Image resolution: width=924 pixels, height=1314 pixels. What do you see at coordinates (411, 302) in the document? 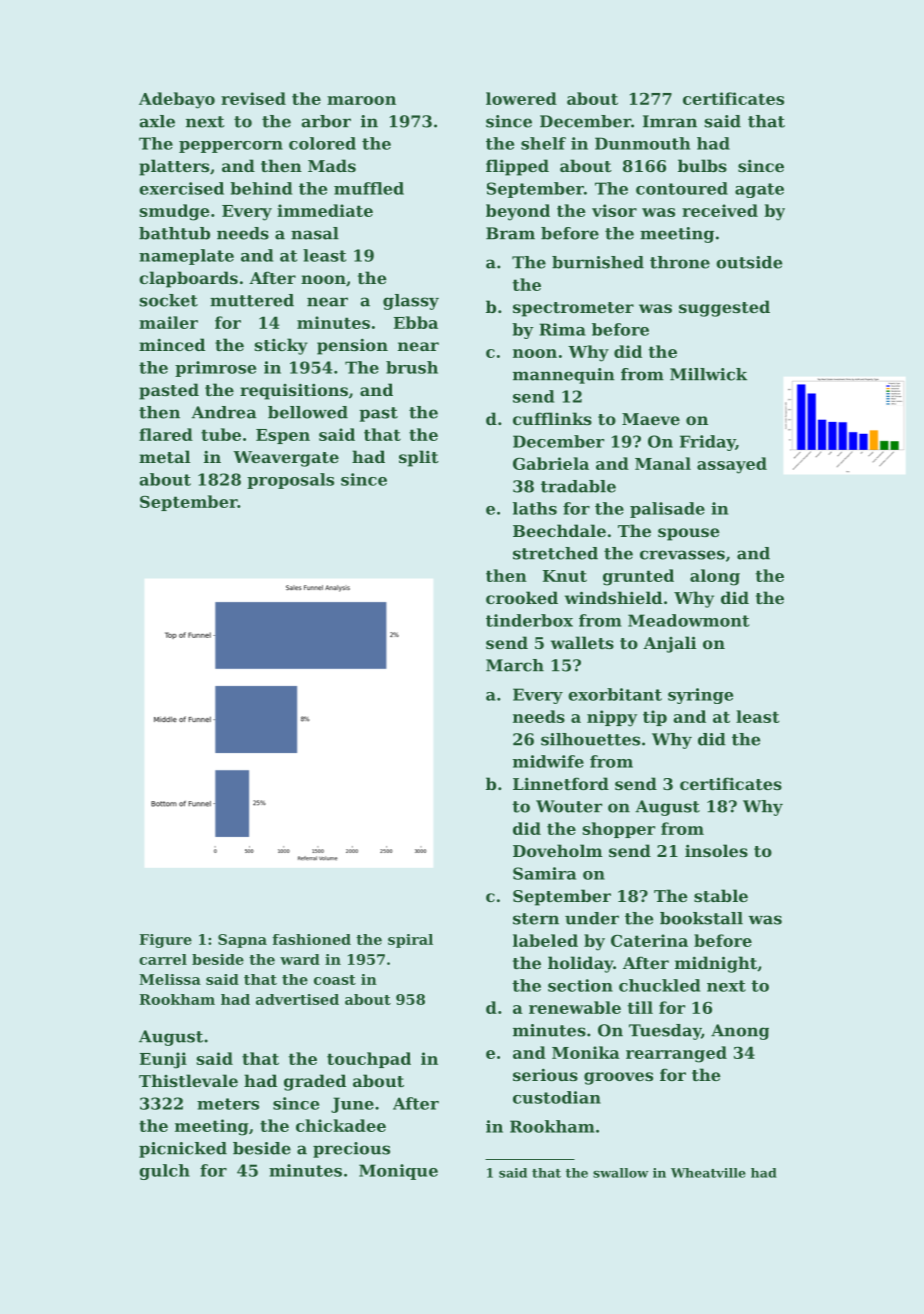
I see `glassy` at bounding box center [411, 302].
